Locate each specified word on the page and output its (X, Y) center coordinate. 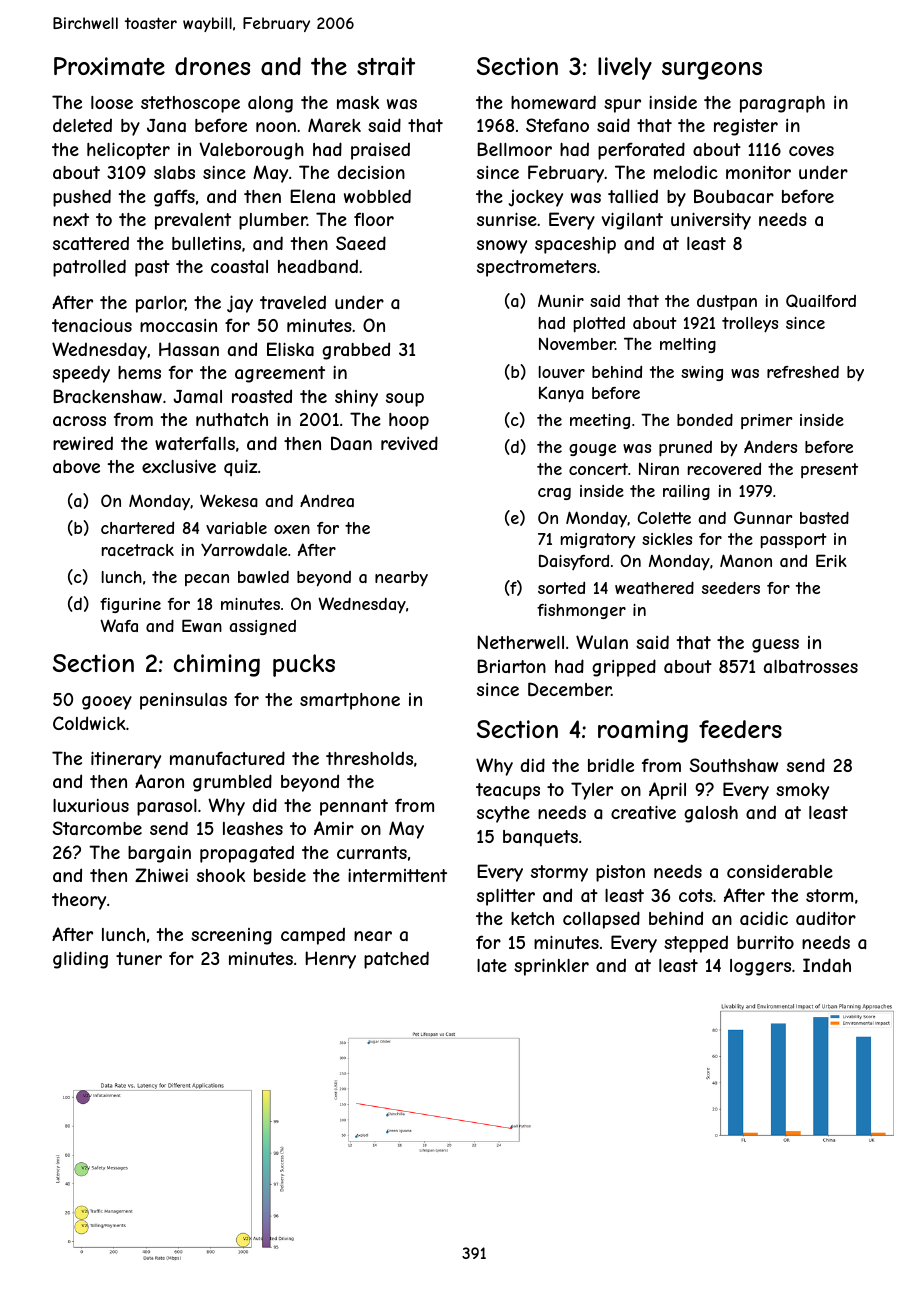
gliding (80, 960)
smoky (802, 791)
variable (236, 528)
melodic (686, 172)
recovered (724, 468)
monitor (758, 172)
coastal (239, 266)
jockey (535, 198)
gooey (107, 703)
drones (212, 66)
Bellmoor (514, 149)
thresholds (369, 758)
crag (554, 494)
